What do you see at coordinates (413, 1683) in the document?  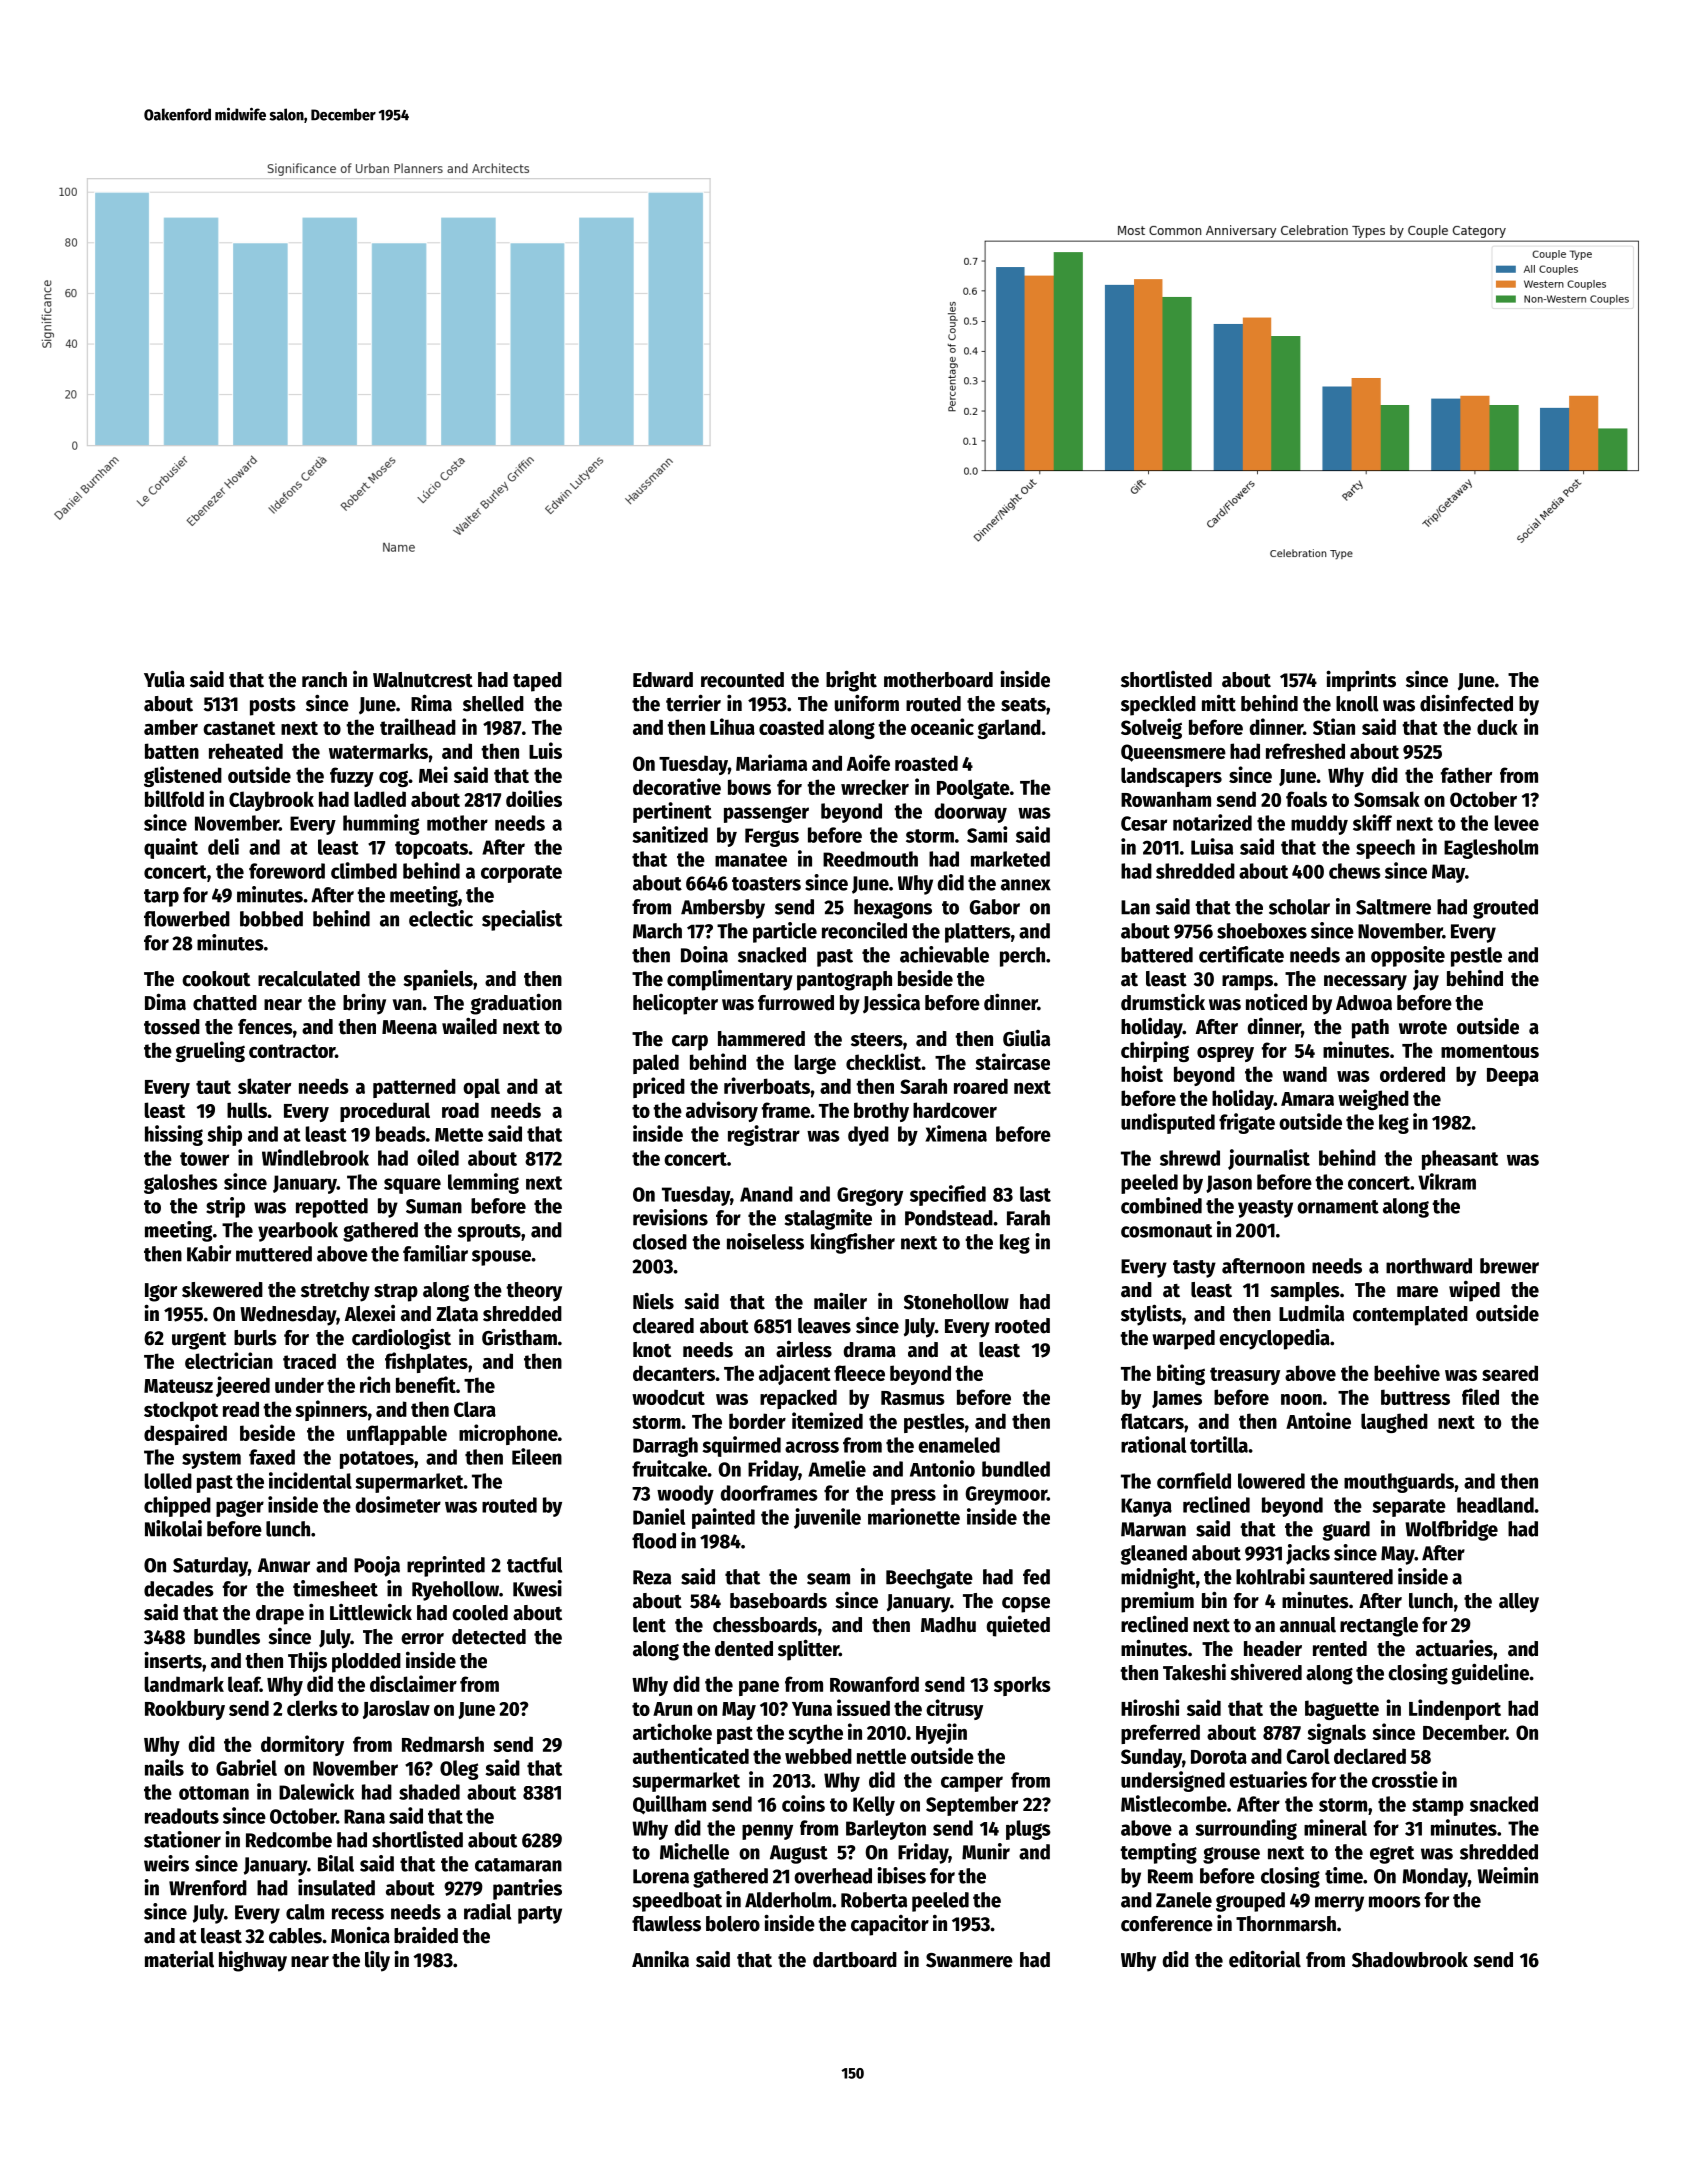 I see `disclaimer` at bounding box center [413, 1683].
